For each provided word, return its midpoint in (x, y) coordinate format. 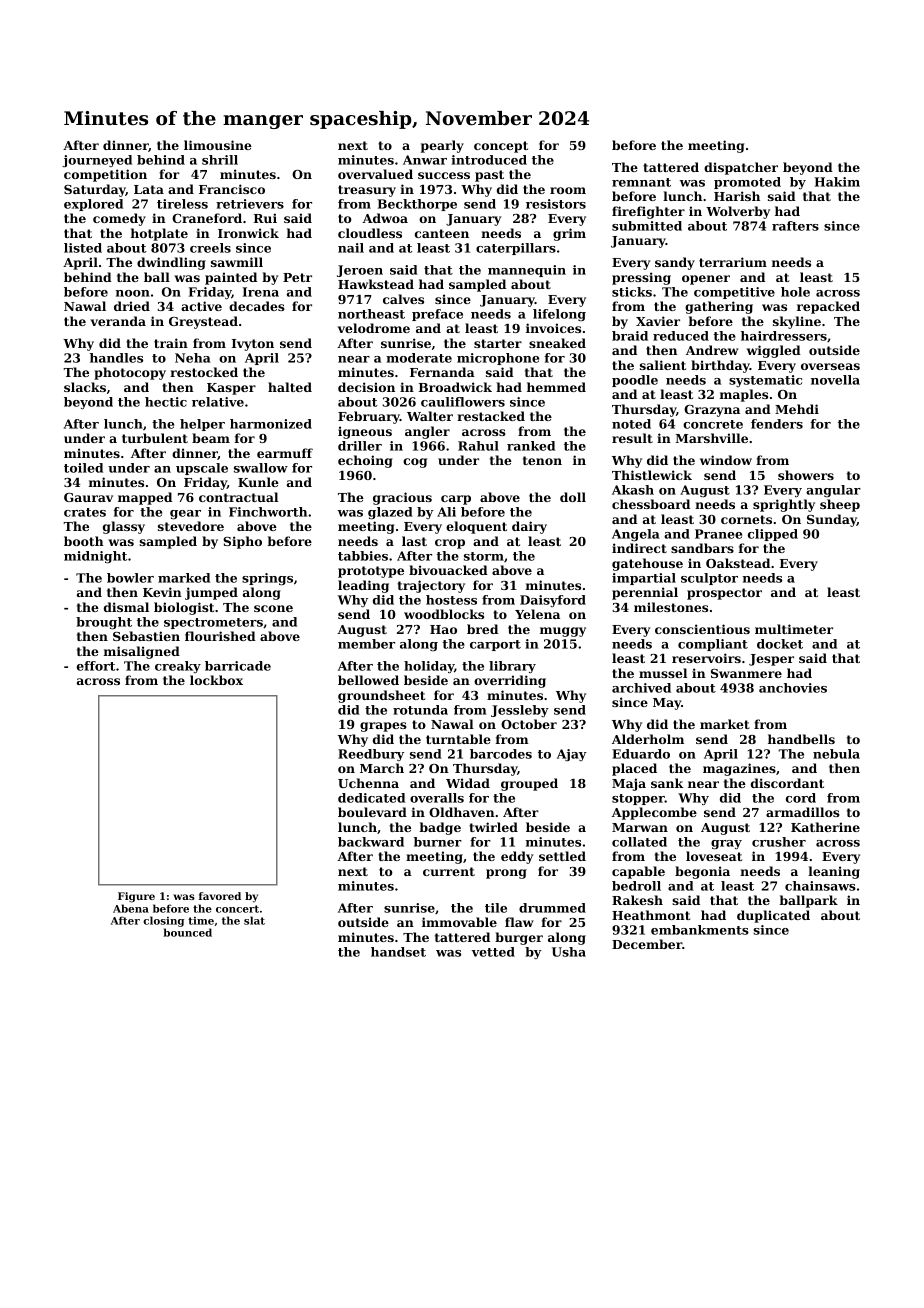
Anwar (425, 160)
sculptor (709, 579)
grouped (529, 784)
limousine (218, 145)
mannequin (527, 271)
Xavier (658, 321)
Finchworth (268, 512)
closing (163, 921)
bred (482, 629)
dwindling (171, 263)
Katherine (825, 827)
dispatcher (741, 168)
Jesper (771, 660)
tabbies (363, 556)
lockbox (216, 680)
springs (267, 579)
